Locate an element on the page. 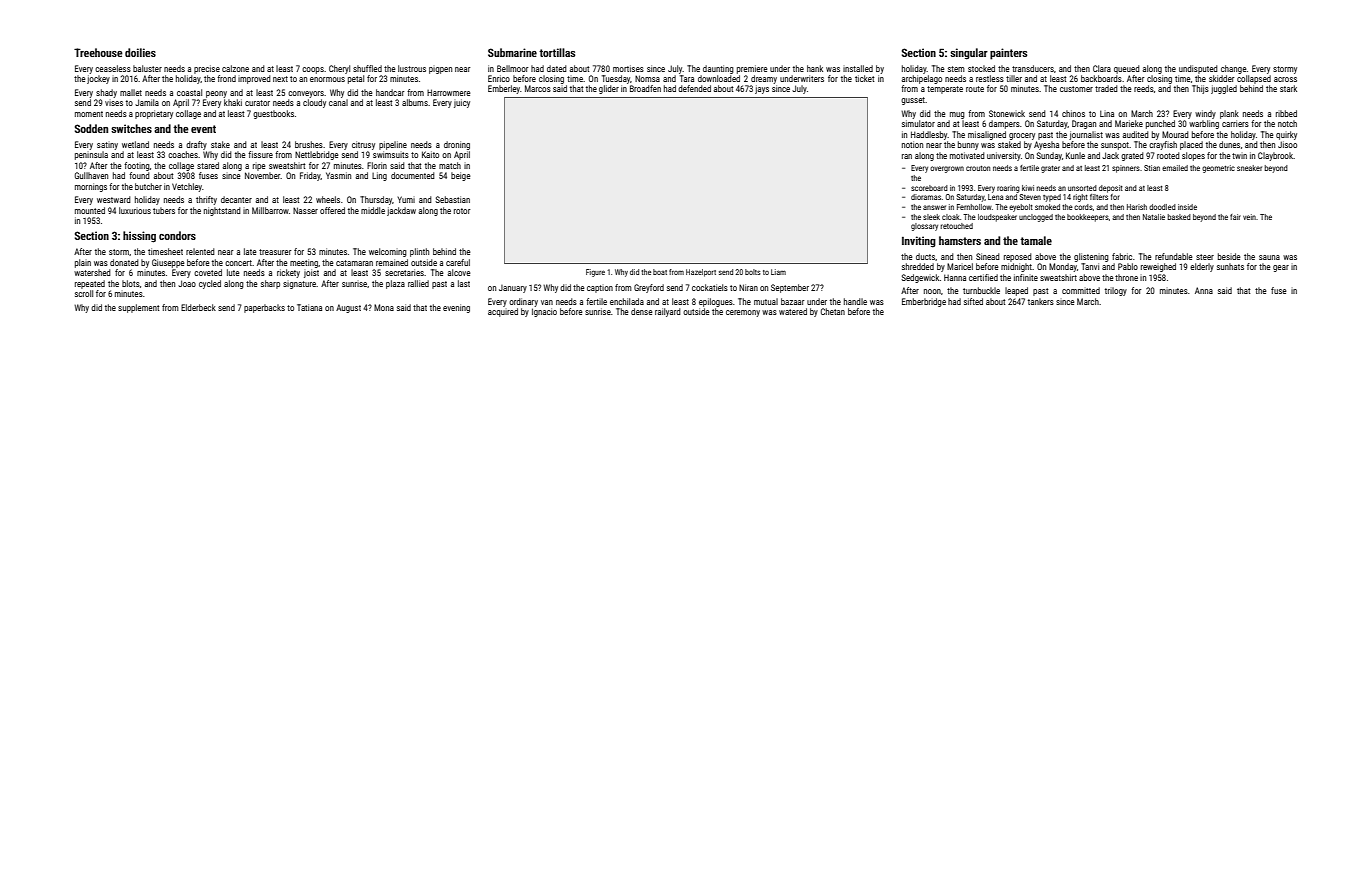 The image size is (1372, 887). Clara is located at coordinates (1102, 68).
